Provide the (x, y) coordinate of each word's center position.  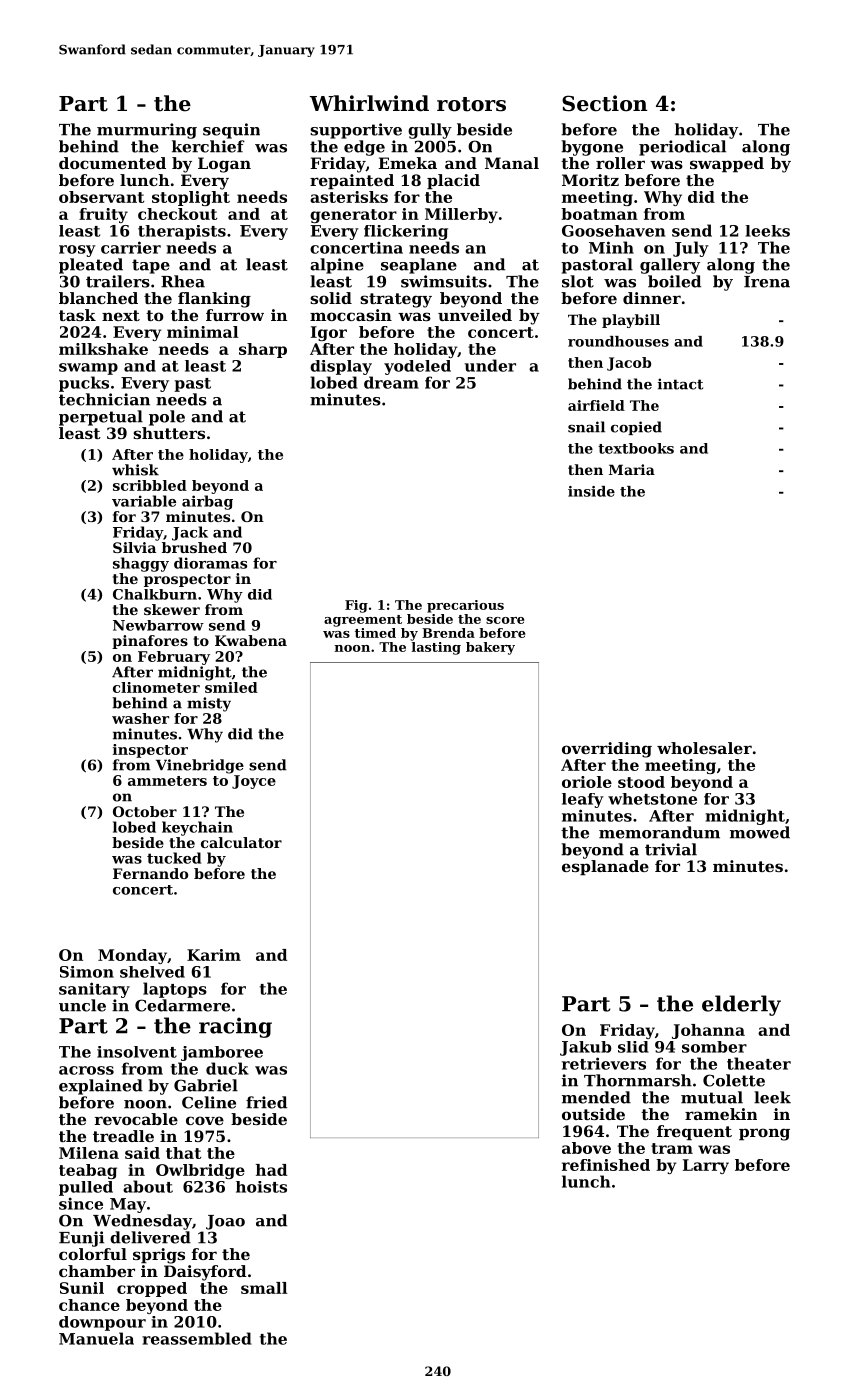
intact (680, 384)
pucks (84, 384)
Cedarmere (182, 1005)
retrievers (604, 1063)
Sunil (82, 1288)
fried (266, 1102)
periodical (682, 148)
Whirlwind (369, 103)
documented (112, 163)
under (490, 365)
